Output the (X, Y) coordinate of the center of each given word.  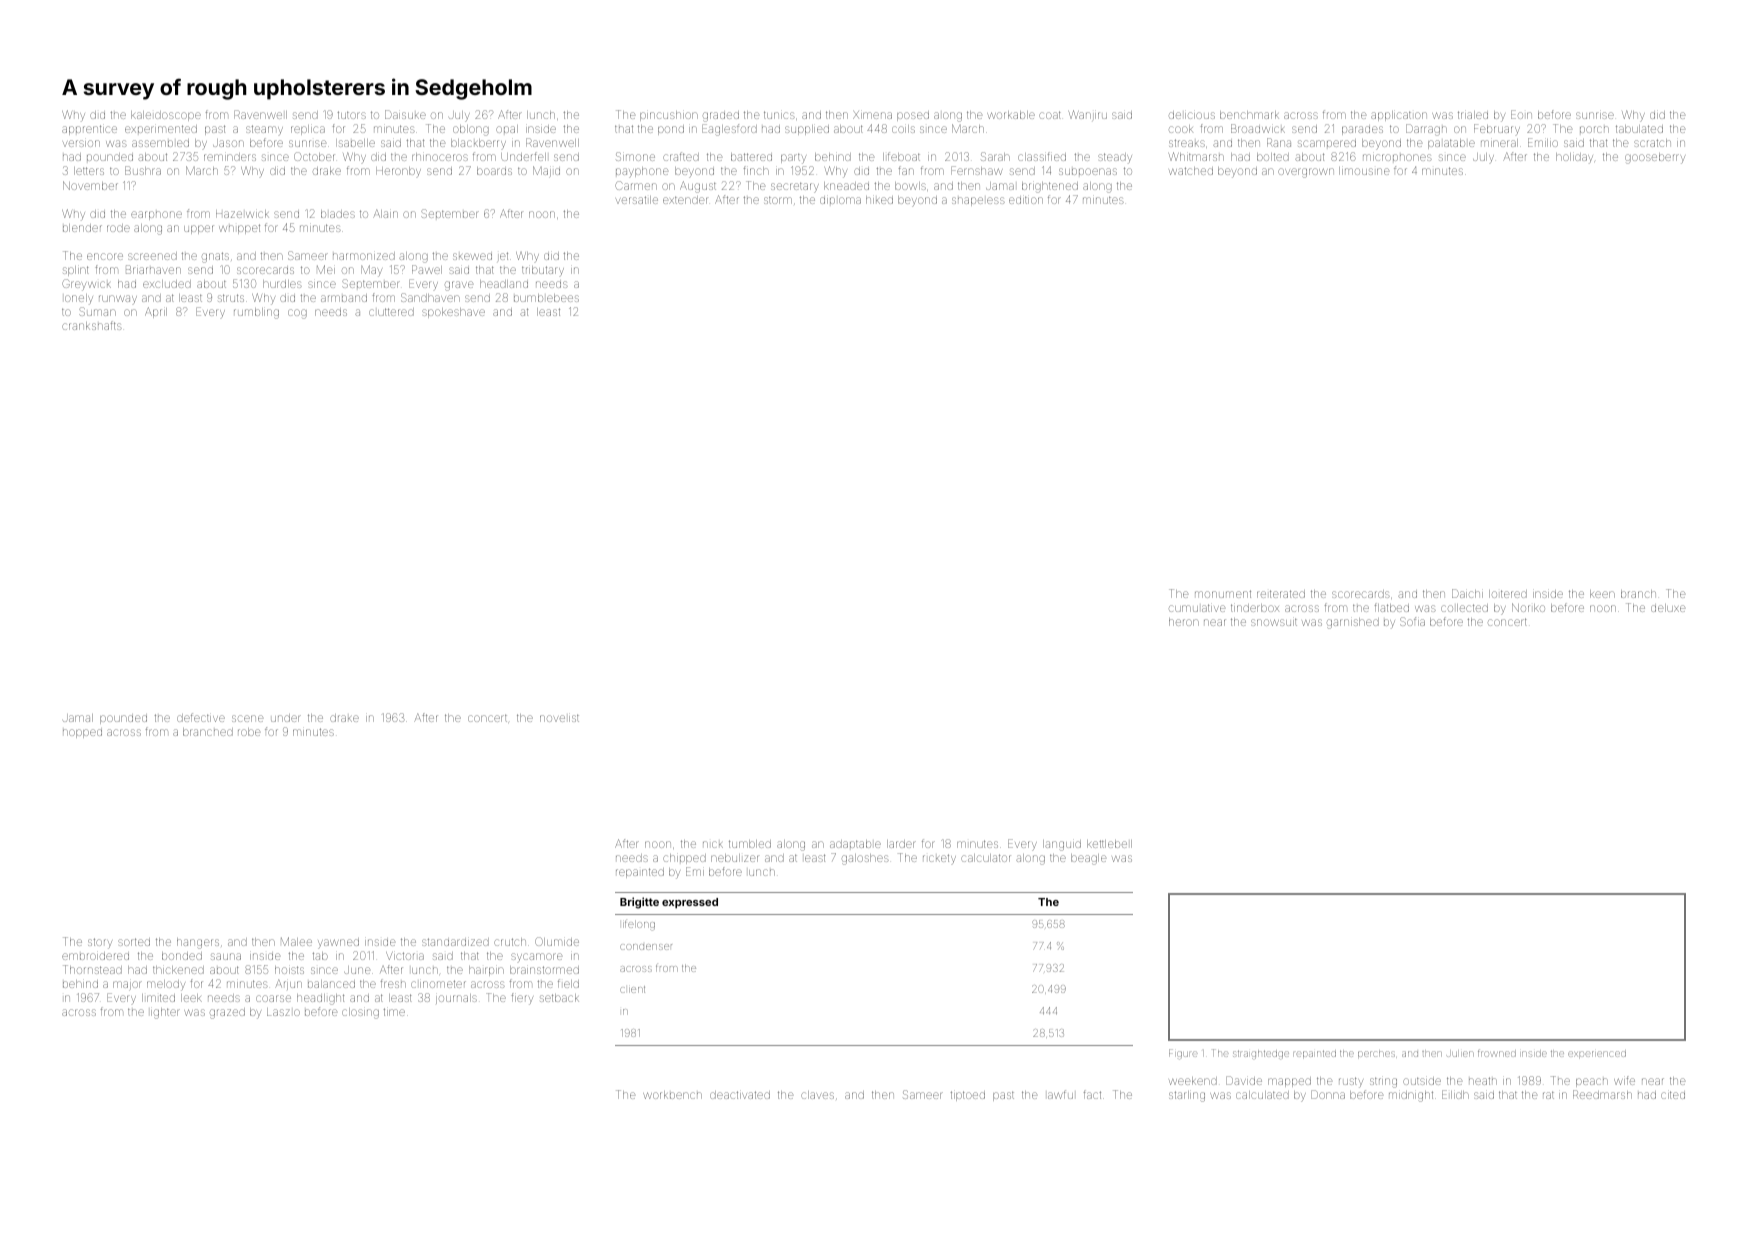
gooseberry (1655, 158)
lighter (165, 1013)
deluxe (1668, 608)
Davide (1244, 1080)
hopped (82, 733)
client (632, 989)
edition (1026, 200)
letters (89, 171)
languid (1062, 845)
